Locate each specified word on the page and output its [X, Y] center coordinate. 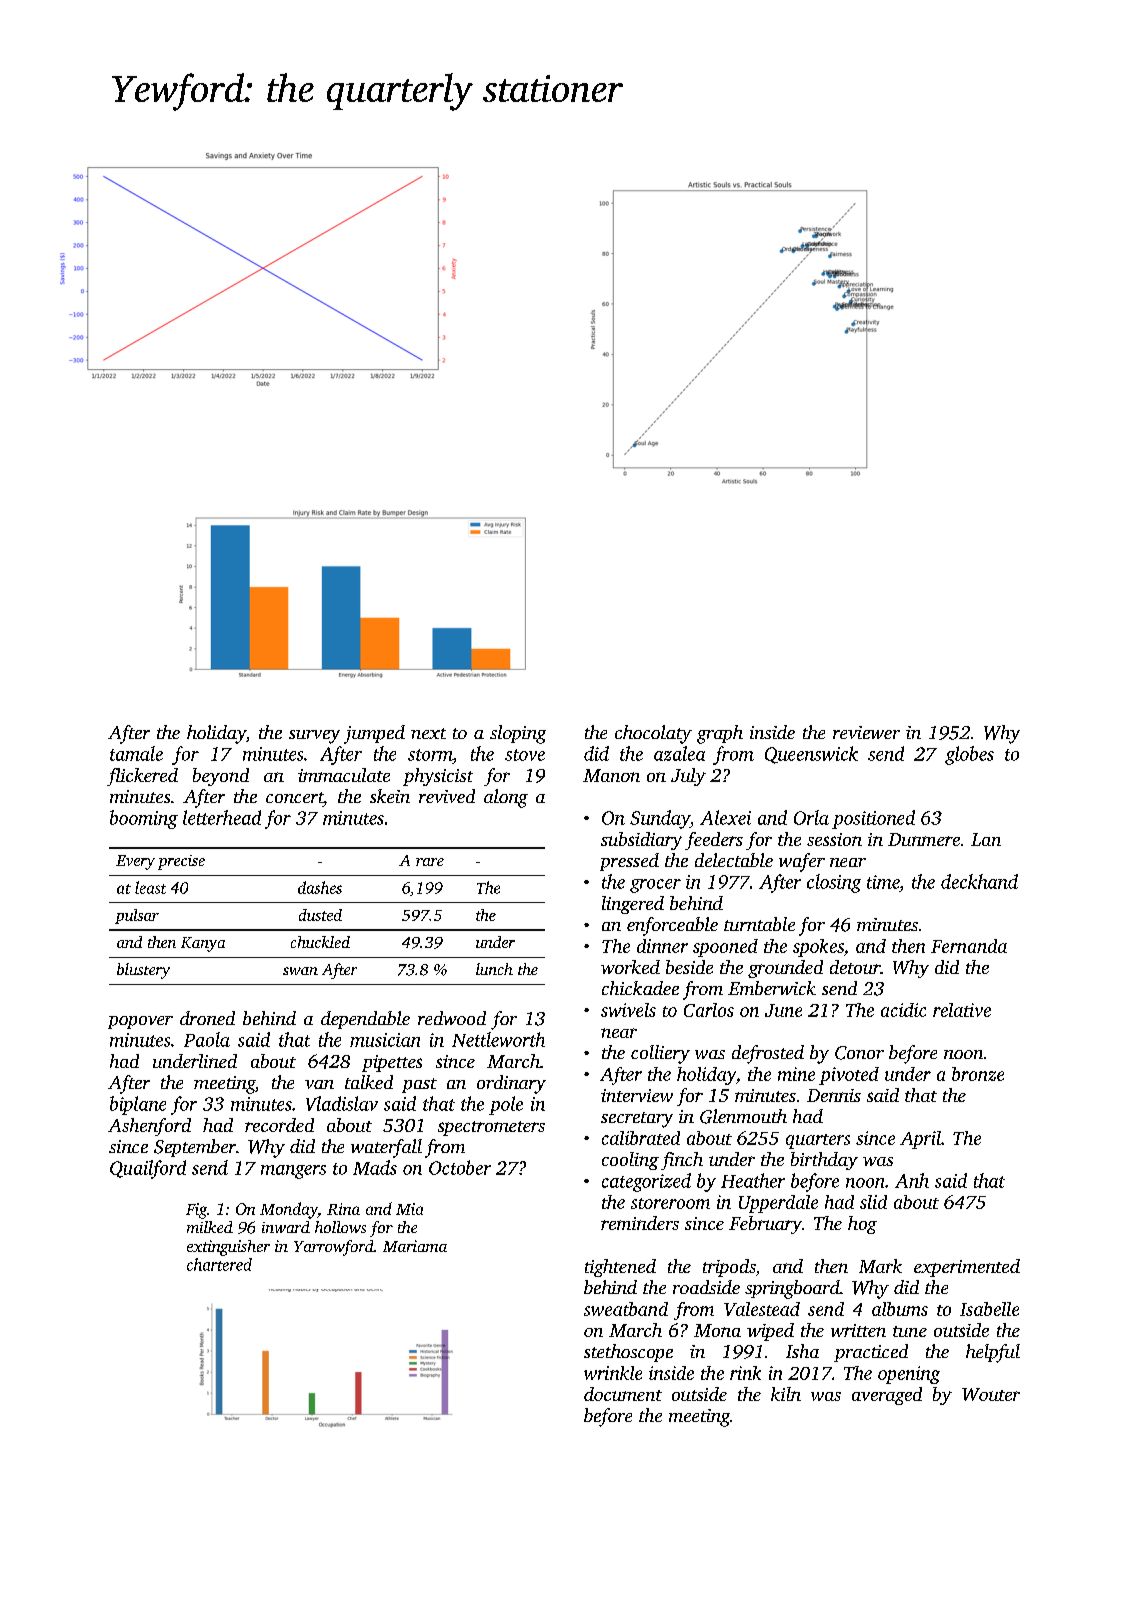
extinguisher [228, 1248]
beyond [221, 777]
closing [834, 883]
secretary [637, 1120]
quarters [818, 1141]
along [506, 798]
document [623, 1394]
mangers [293, 1172]
